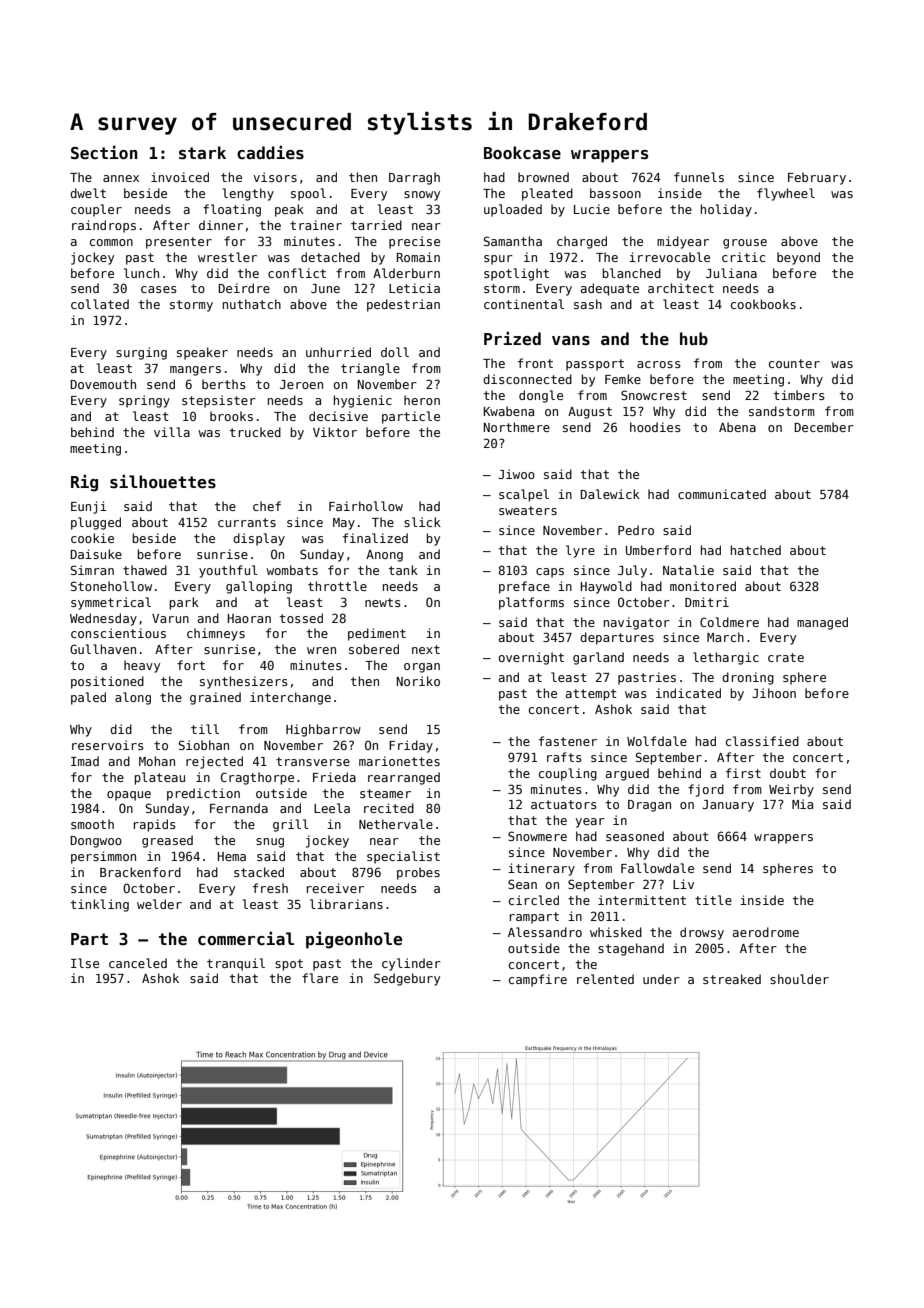  What do you see at coordinates (403, 570) in the screenshot?
I see `tank` at bounding box center [403, 570].
